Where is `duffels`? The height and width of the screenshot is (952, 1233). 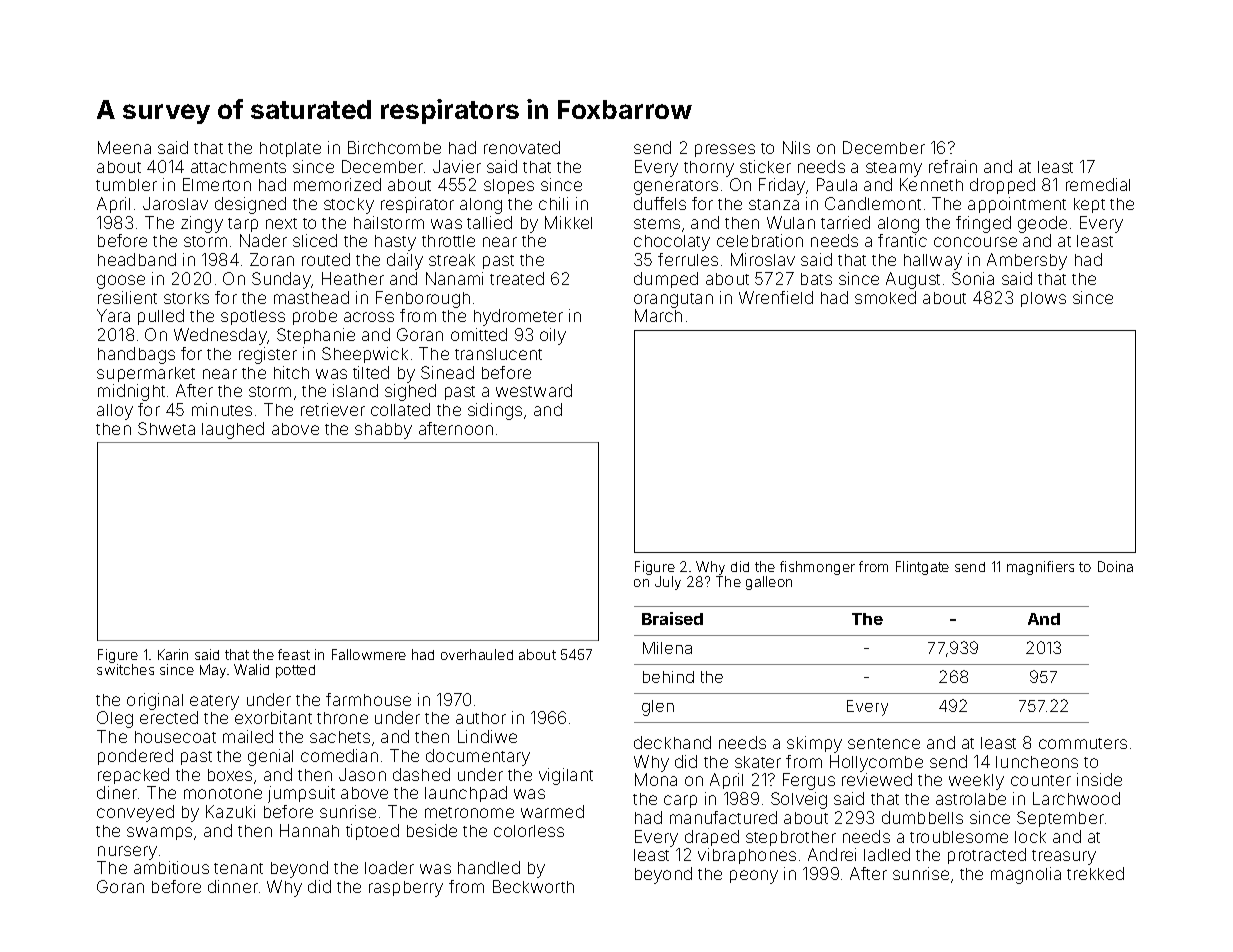 duffels is located at coordinates (660, 203).
